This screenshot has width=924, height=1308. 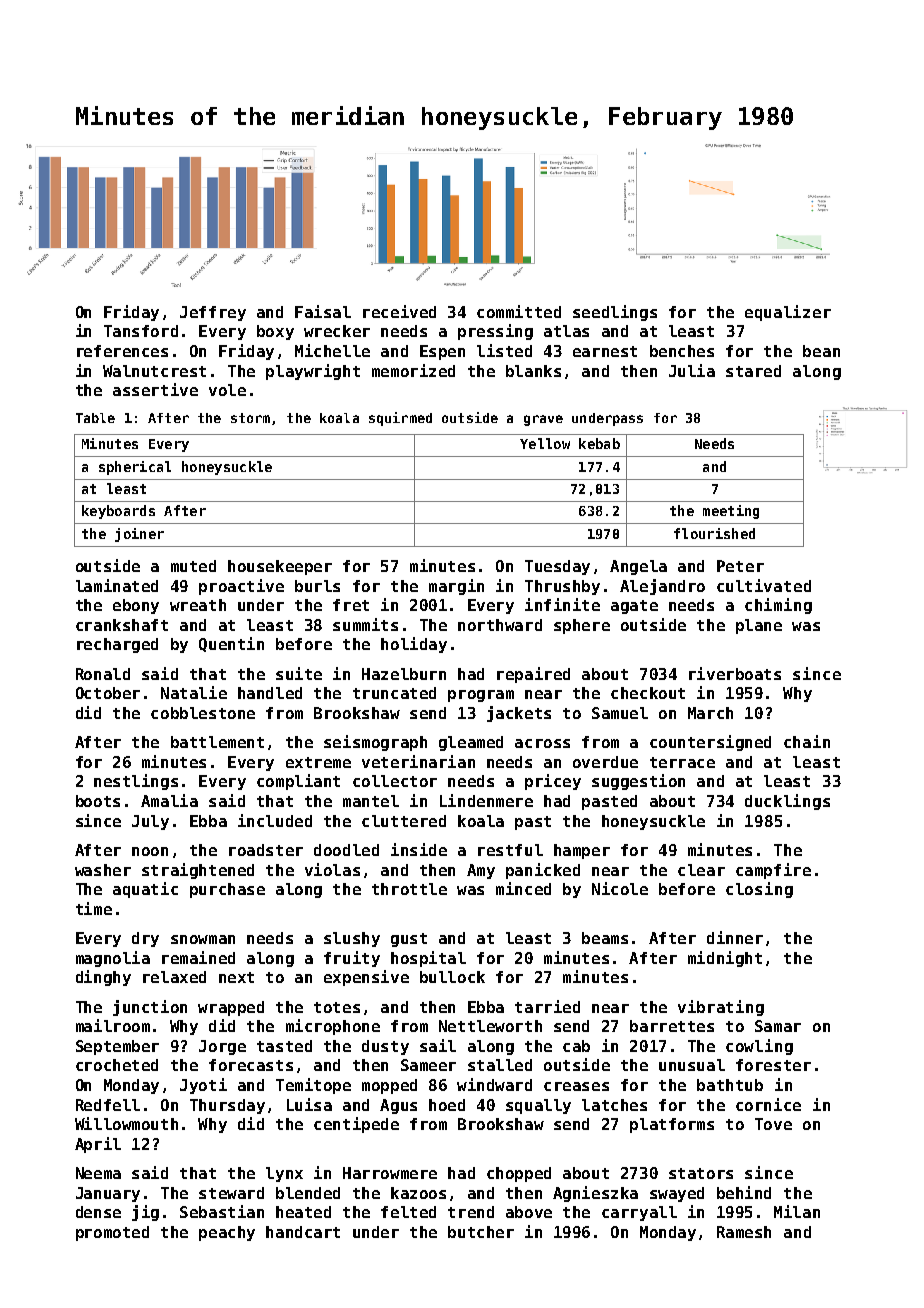 What do you see at coordinates (773, 871) in the screenshot?
I see `campfire` at bounding box center [773, 871].
